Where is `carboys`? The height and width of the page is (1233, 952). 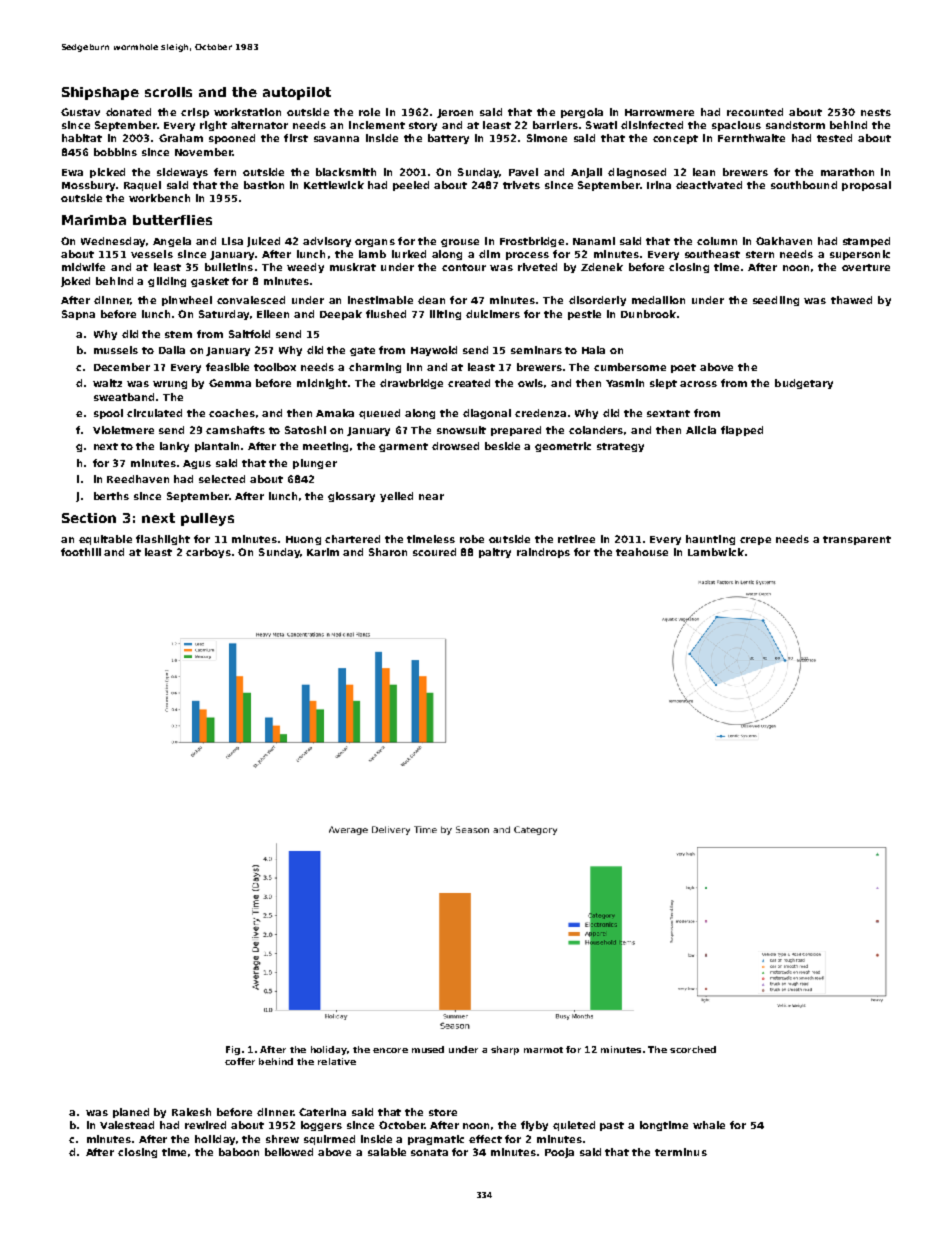 carboys is located at coordinates (208, 553).
